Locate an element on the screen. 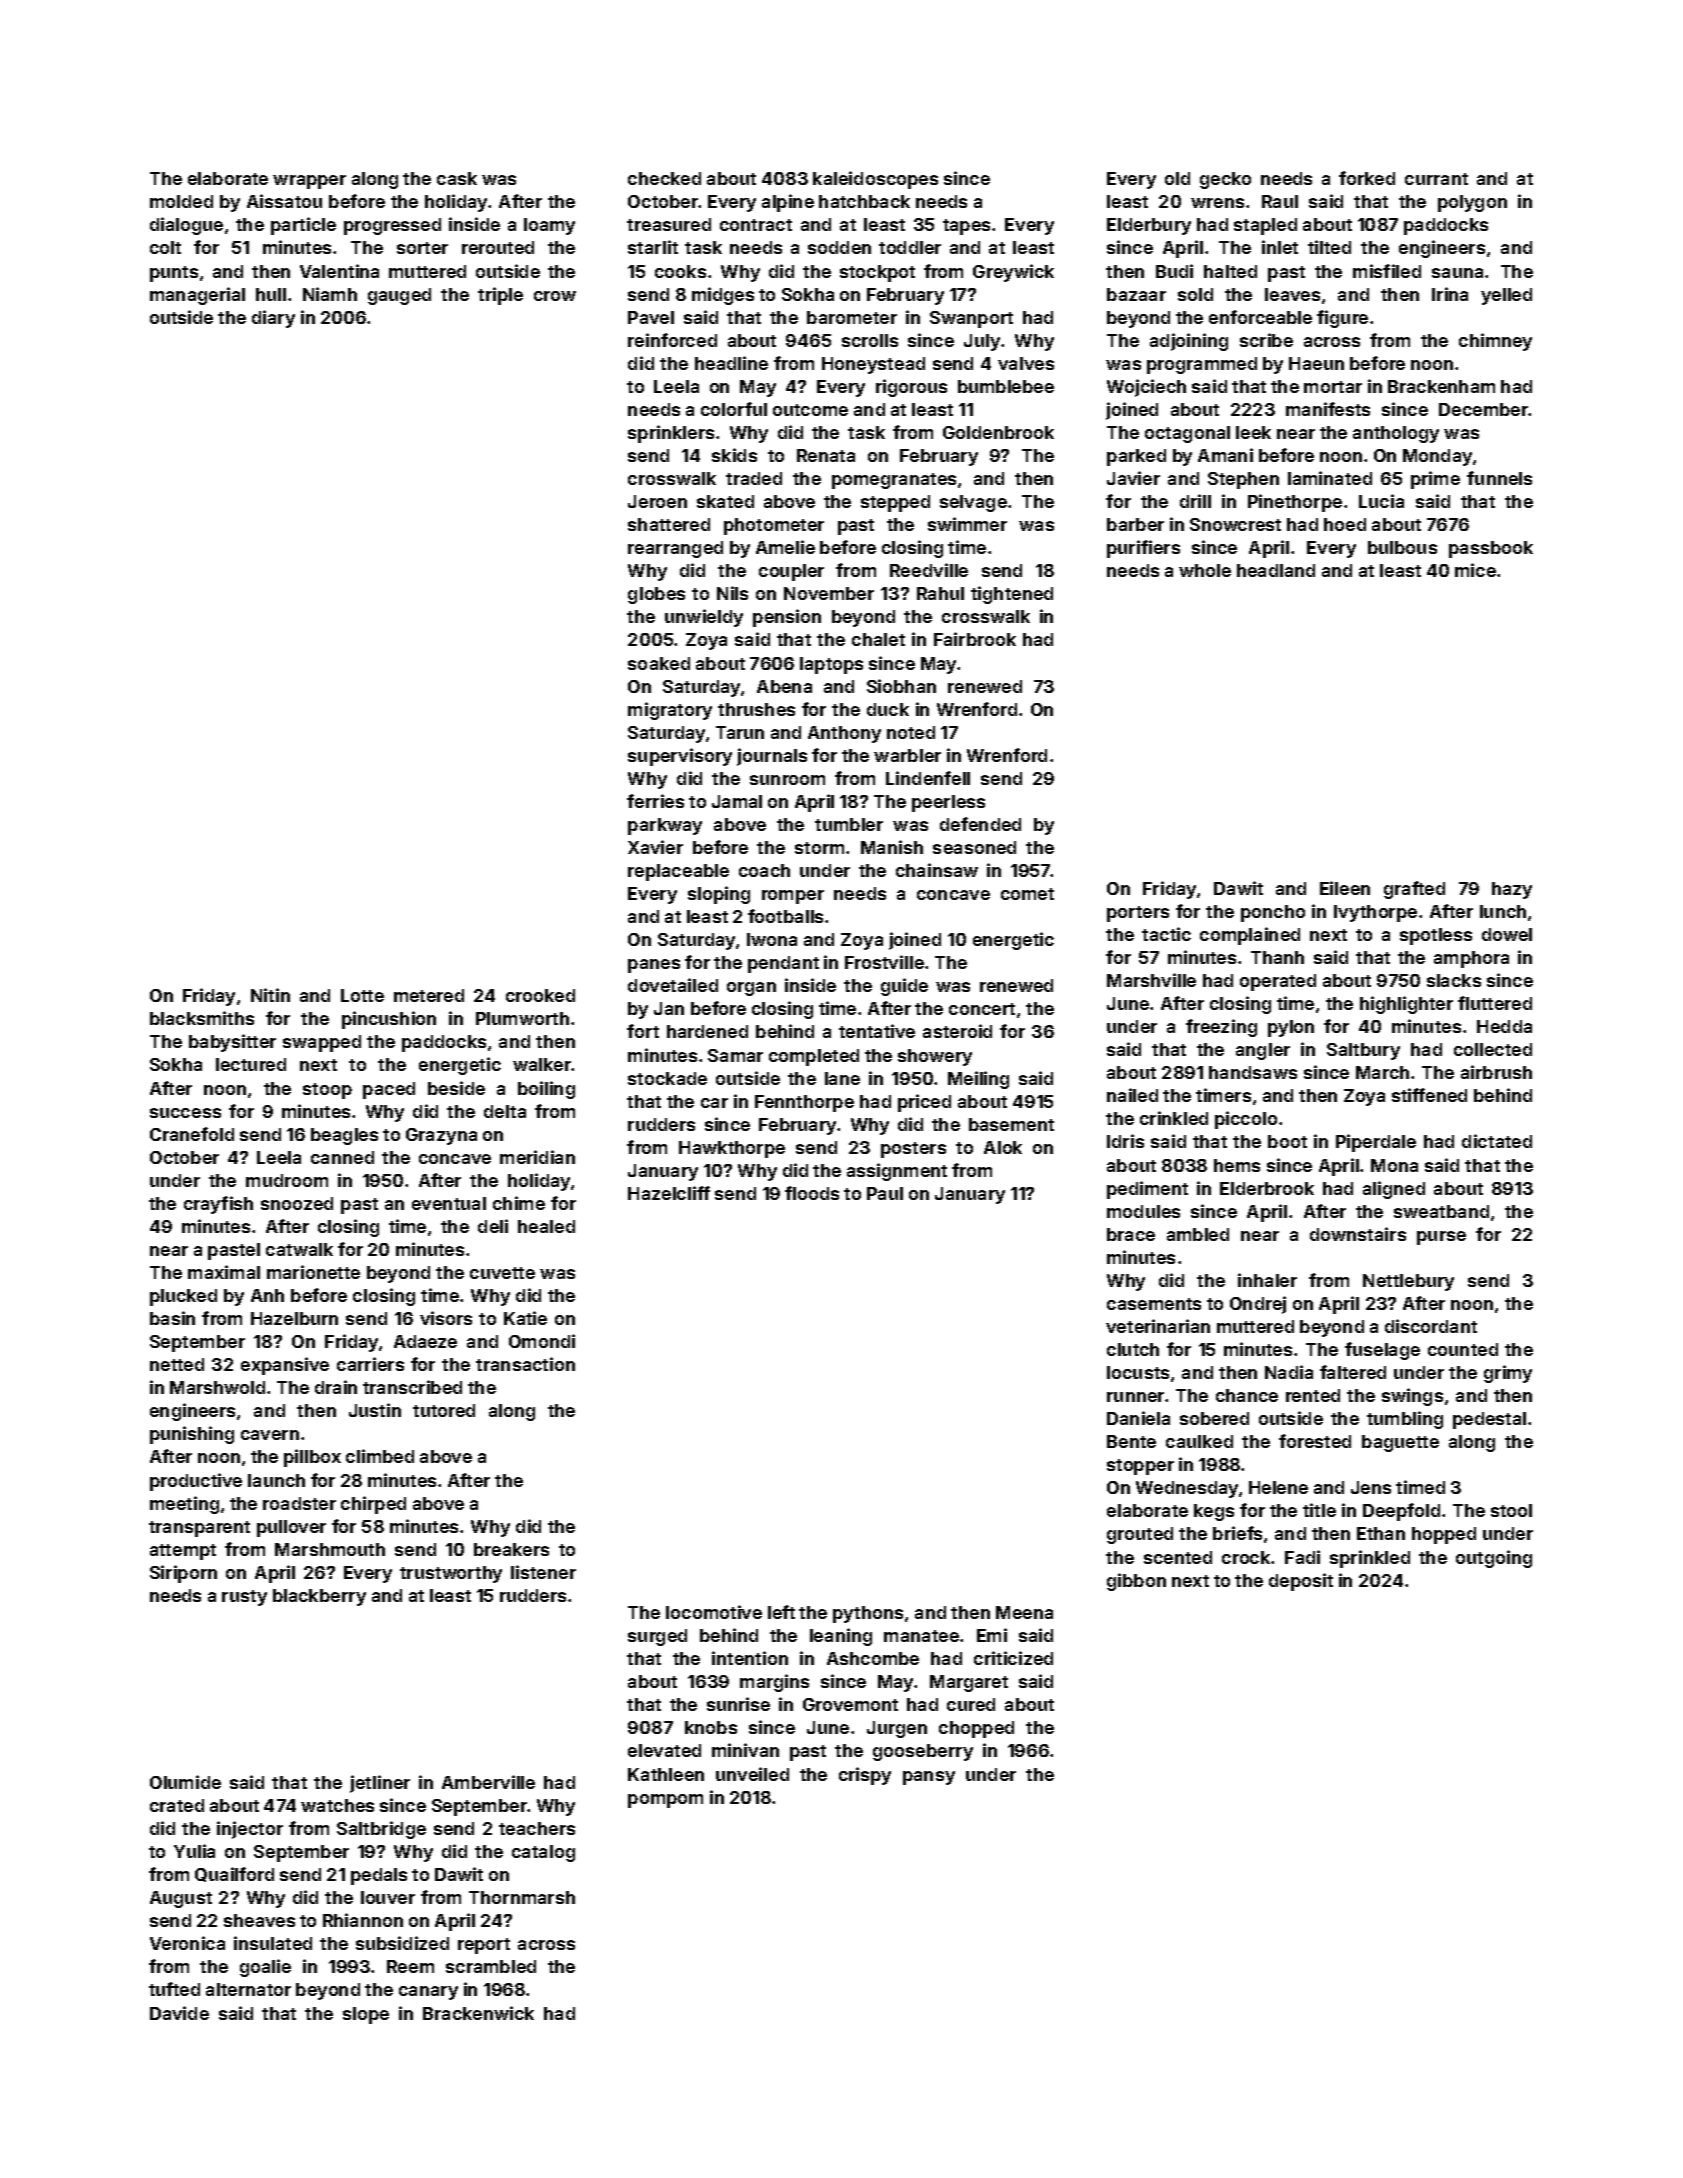 The height and width of the screenshot is (2178, 1683). Amelie is located at coordinates (785, 547).
